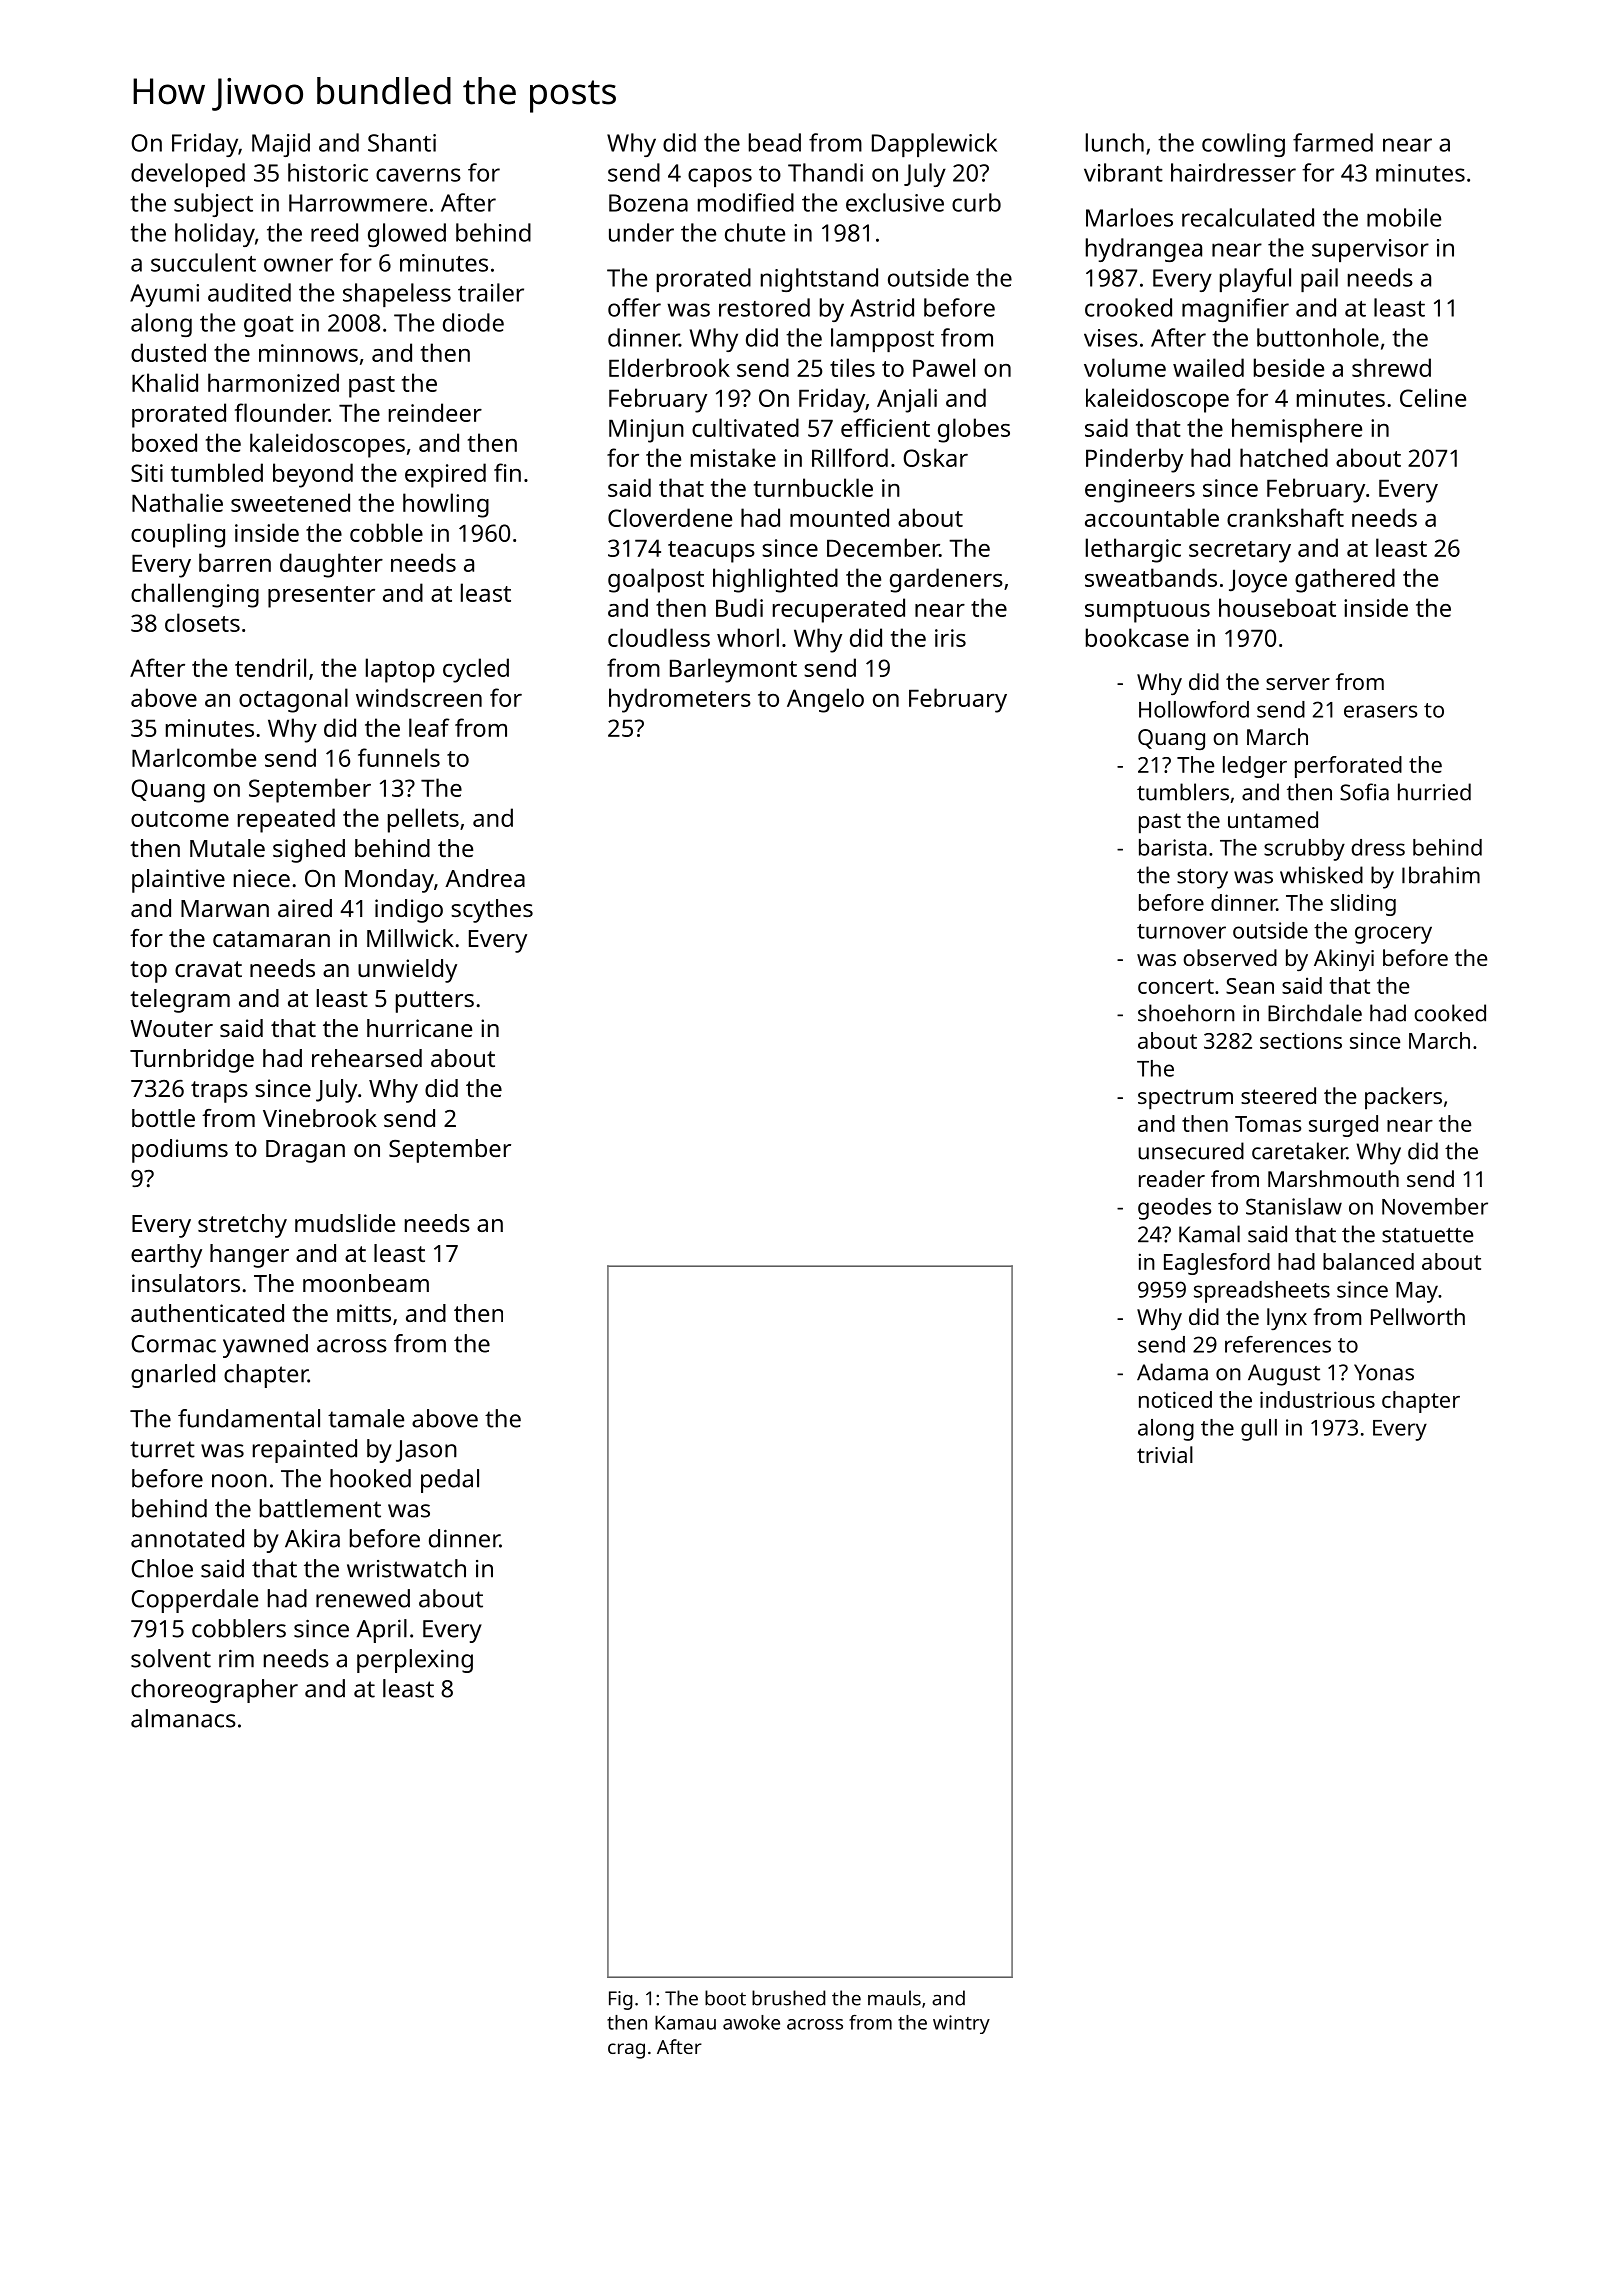 Image resolution: width=1620 pixels, height=2292 pixels. I want to click on reindeer, so click(435, 412).
